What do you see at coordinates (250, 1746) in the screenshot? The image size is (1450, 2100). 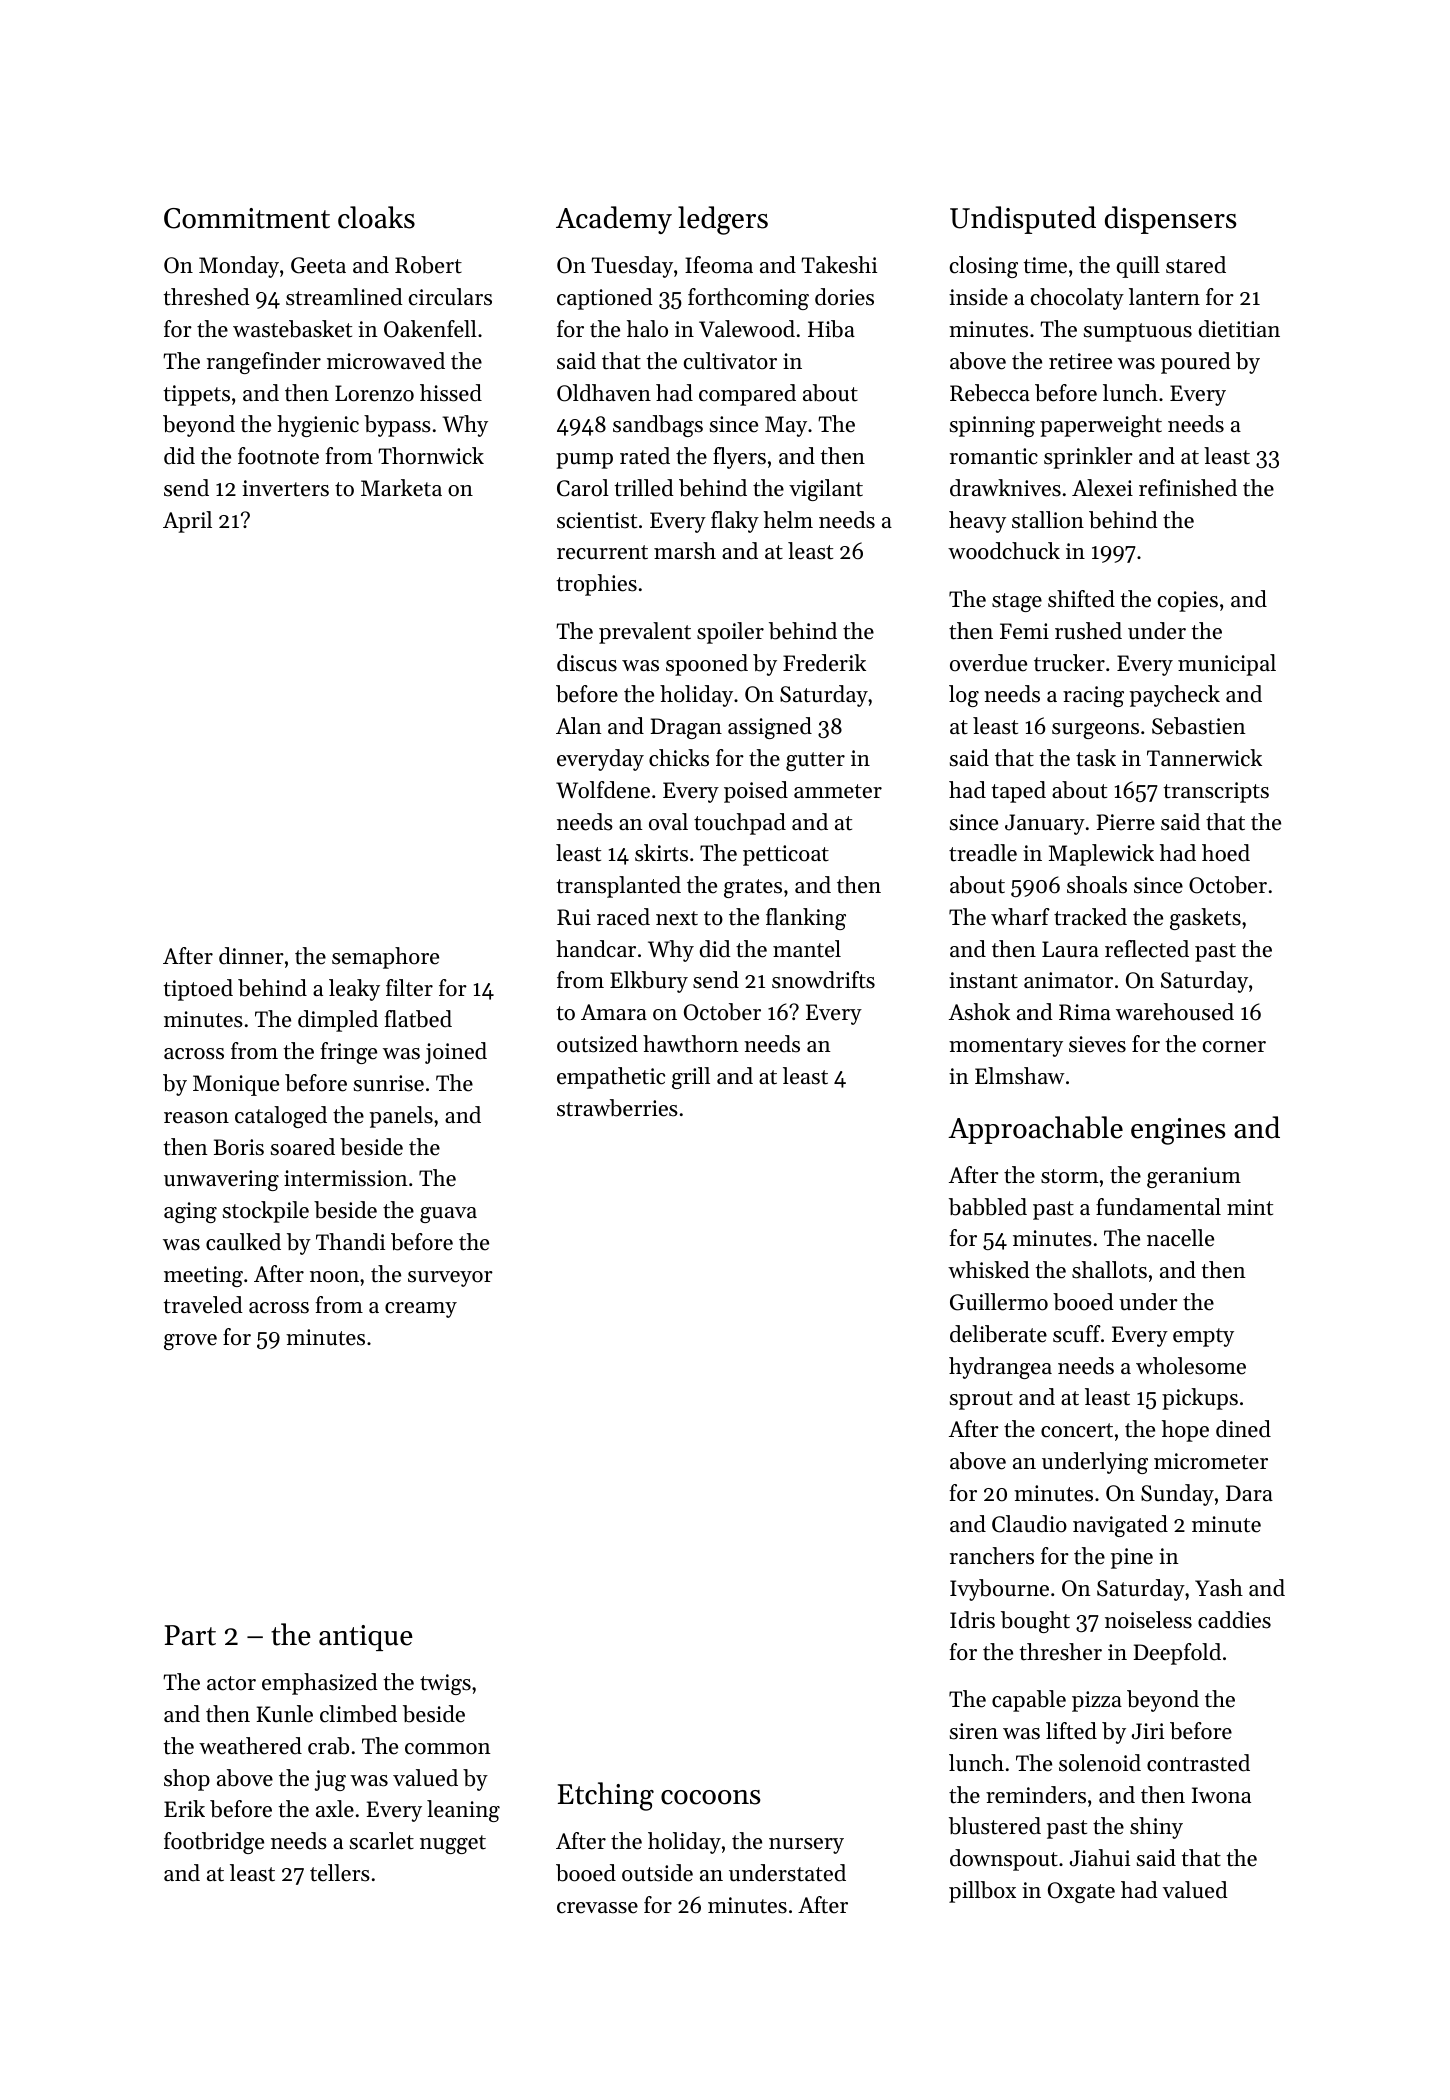 I see `weathered` at bounding box center [250, 1746].
